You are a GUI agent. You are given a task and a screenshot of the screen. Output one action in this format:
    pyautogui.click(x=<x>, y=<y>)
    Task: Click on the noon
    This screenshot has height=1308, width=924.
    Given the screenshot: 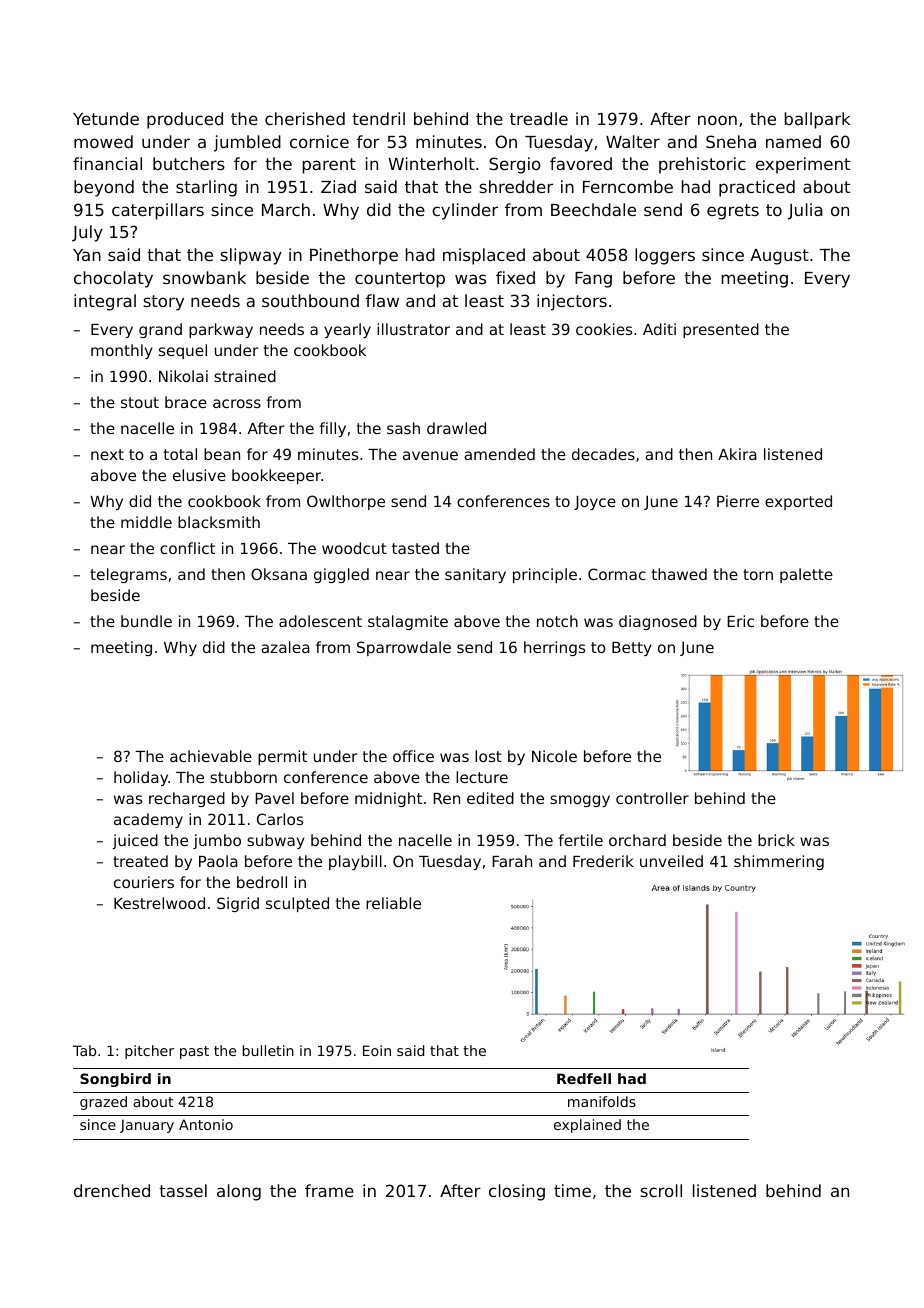 What is the action you would take?
    pyautogui.click(x=717, y=120)
